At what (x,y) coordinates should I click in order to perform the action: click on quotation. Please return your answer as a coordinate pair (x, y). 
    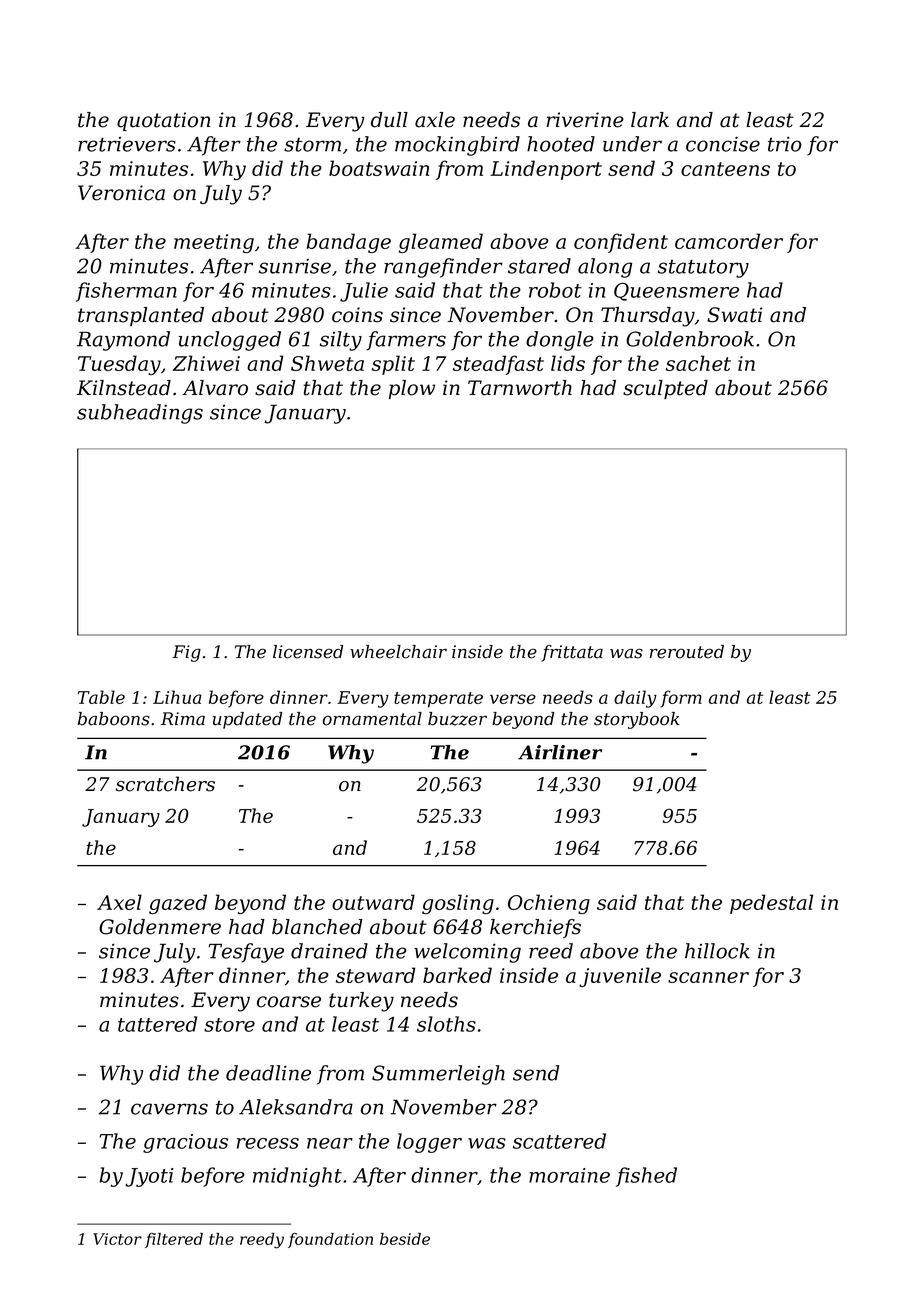
    Looking at the image, I should click on (163, 121).
